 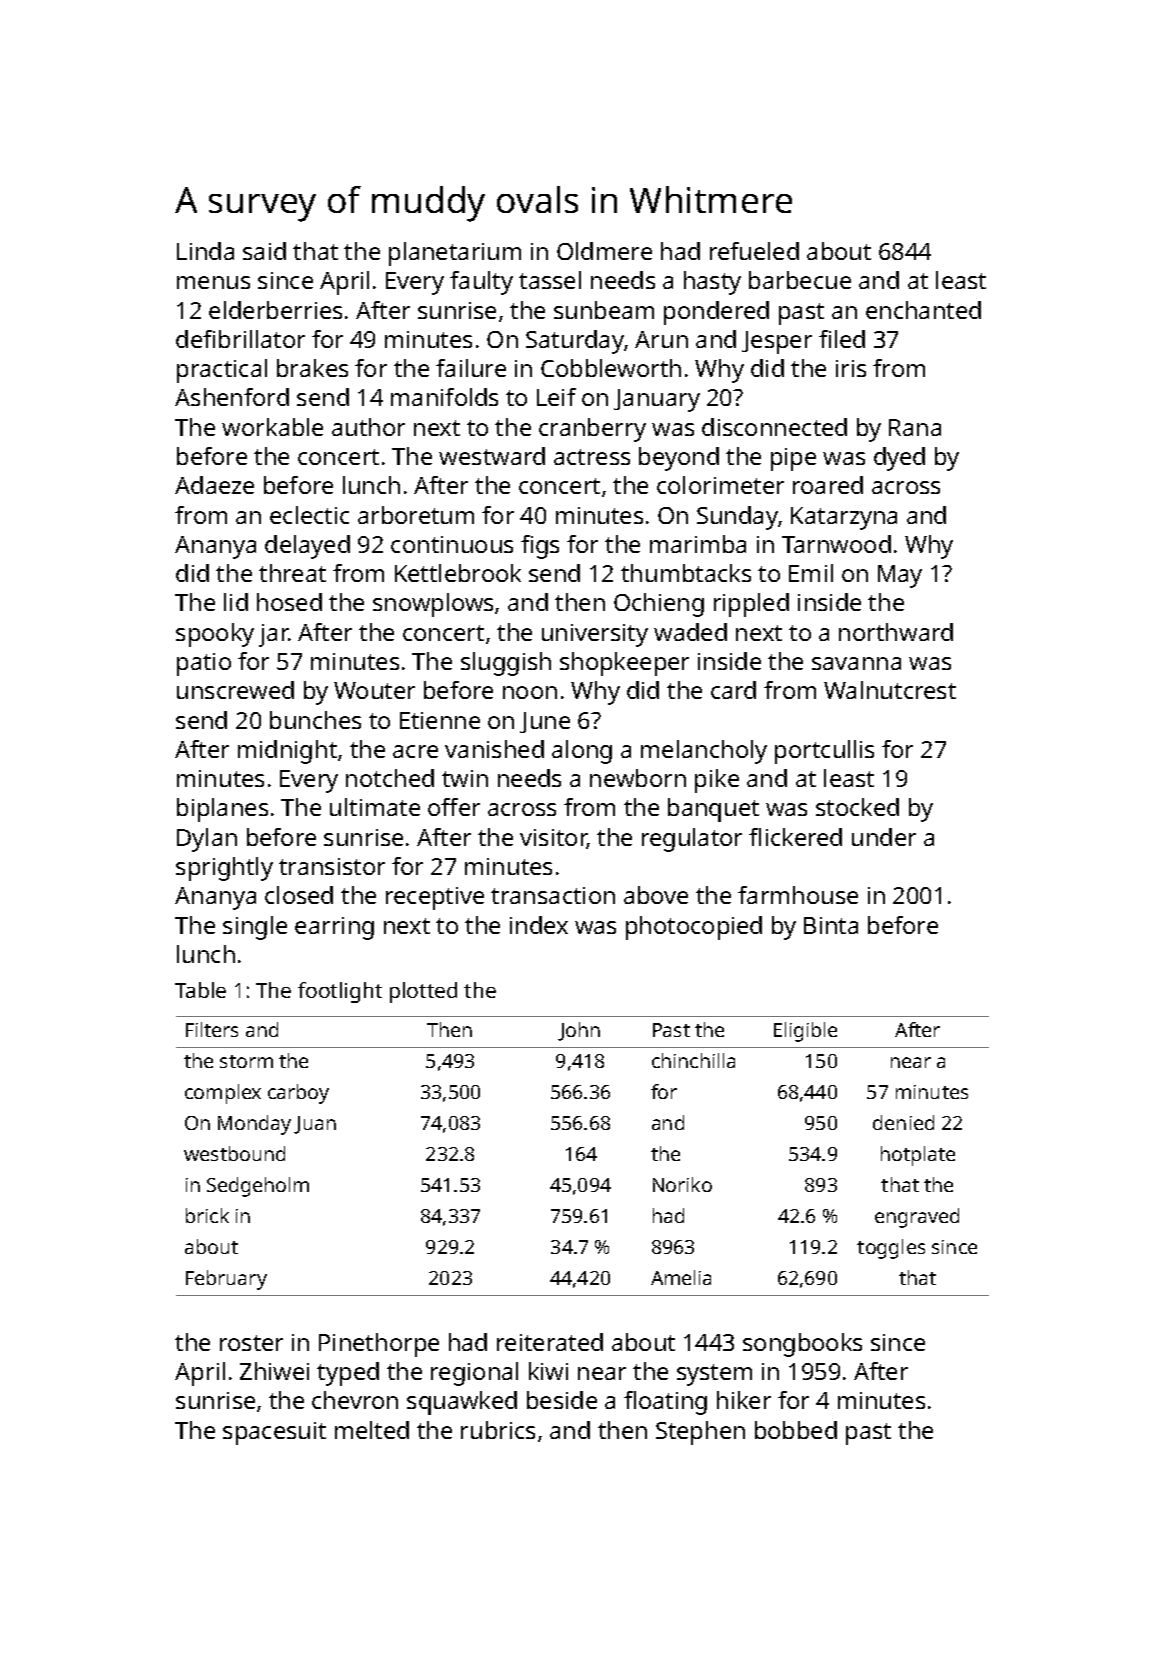 I want to click on January, so click(x=657, y=400).
